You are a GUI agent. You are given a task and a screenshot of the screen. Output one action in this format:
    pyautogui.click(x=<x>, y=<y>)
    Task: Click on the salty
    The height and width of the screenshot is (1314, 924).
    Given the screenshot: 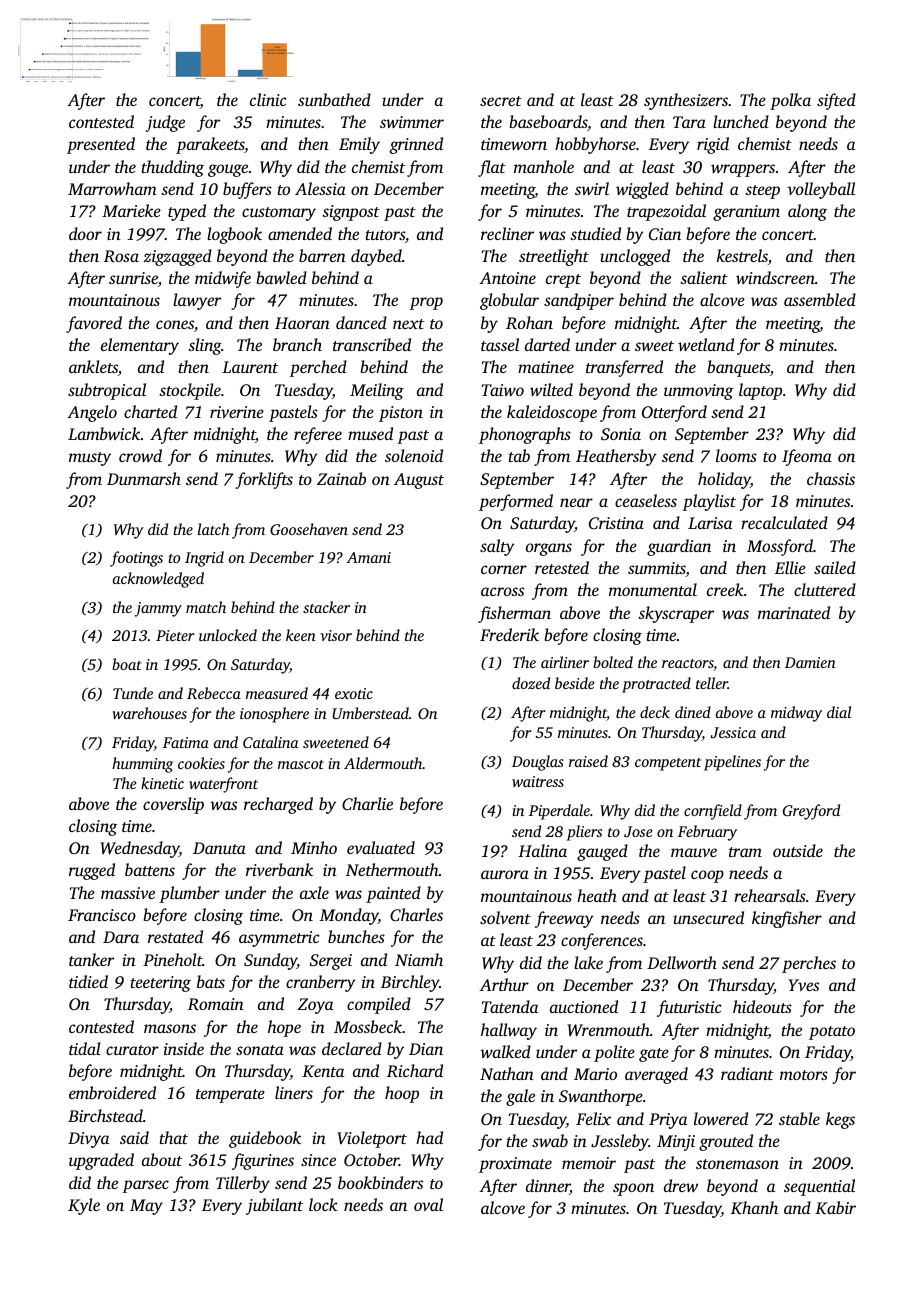 What is the action you would take?
    pyautogui.click(x=497, y=547)
